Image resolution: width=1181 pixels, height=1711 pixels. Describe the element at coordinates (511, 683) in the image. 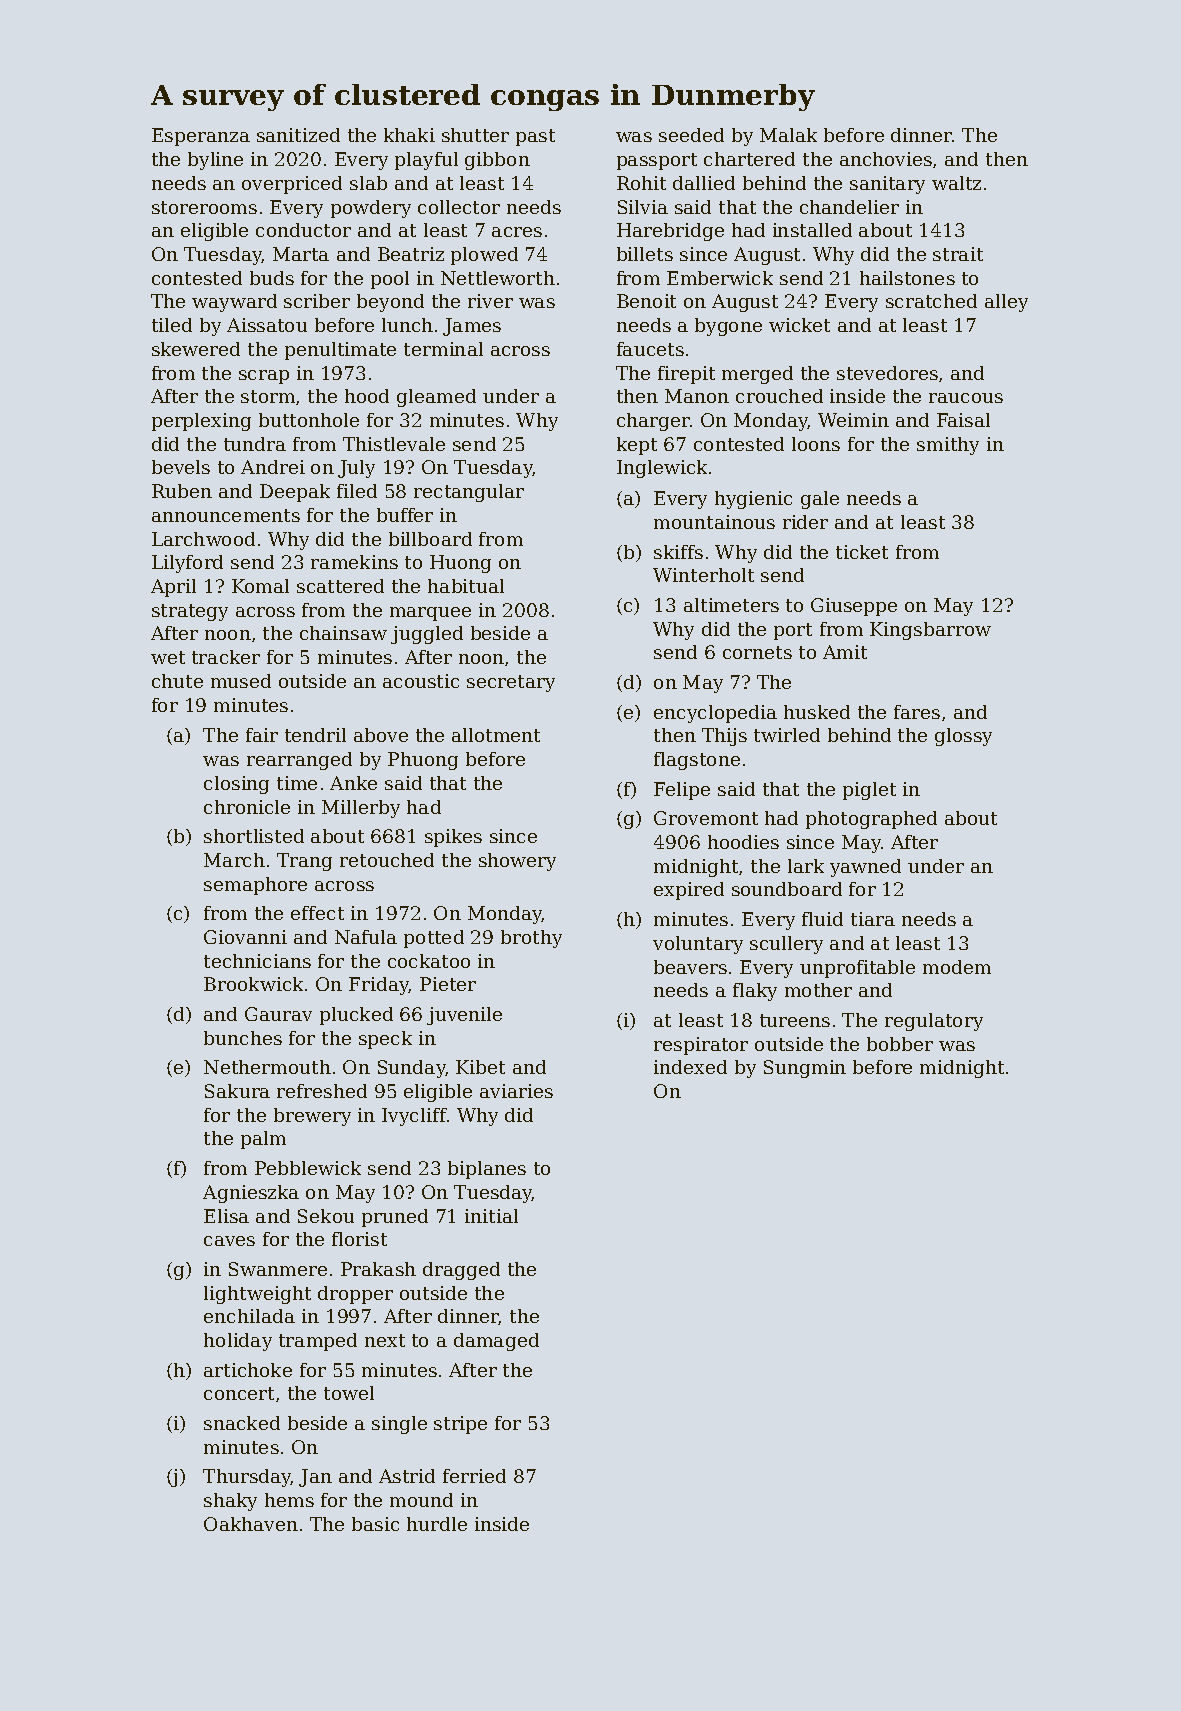

I see `secretary` at that location.
